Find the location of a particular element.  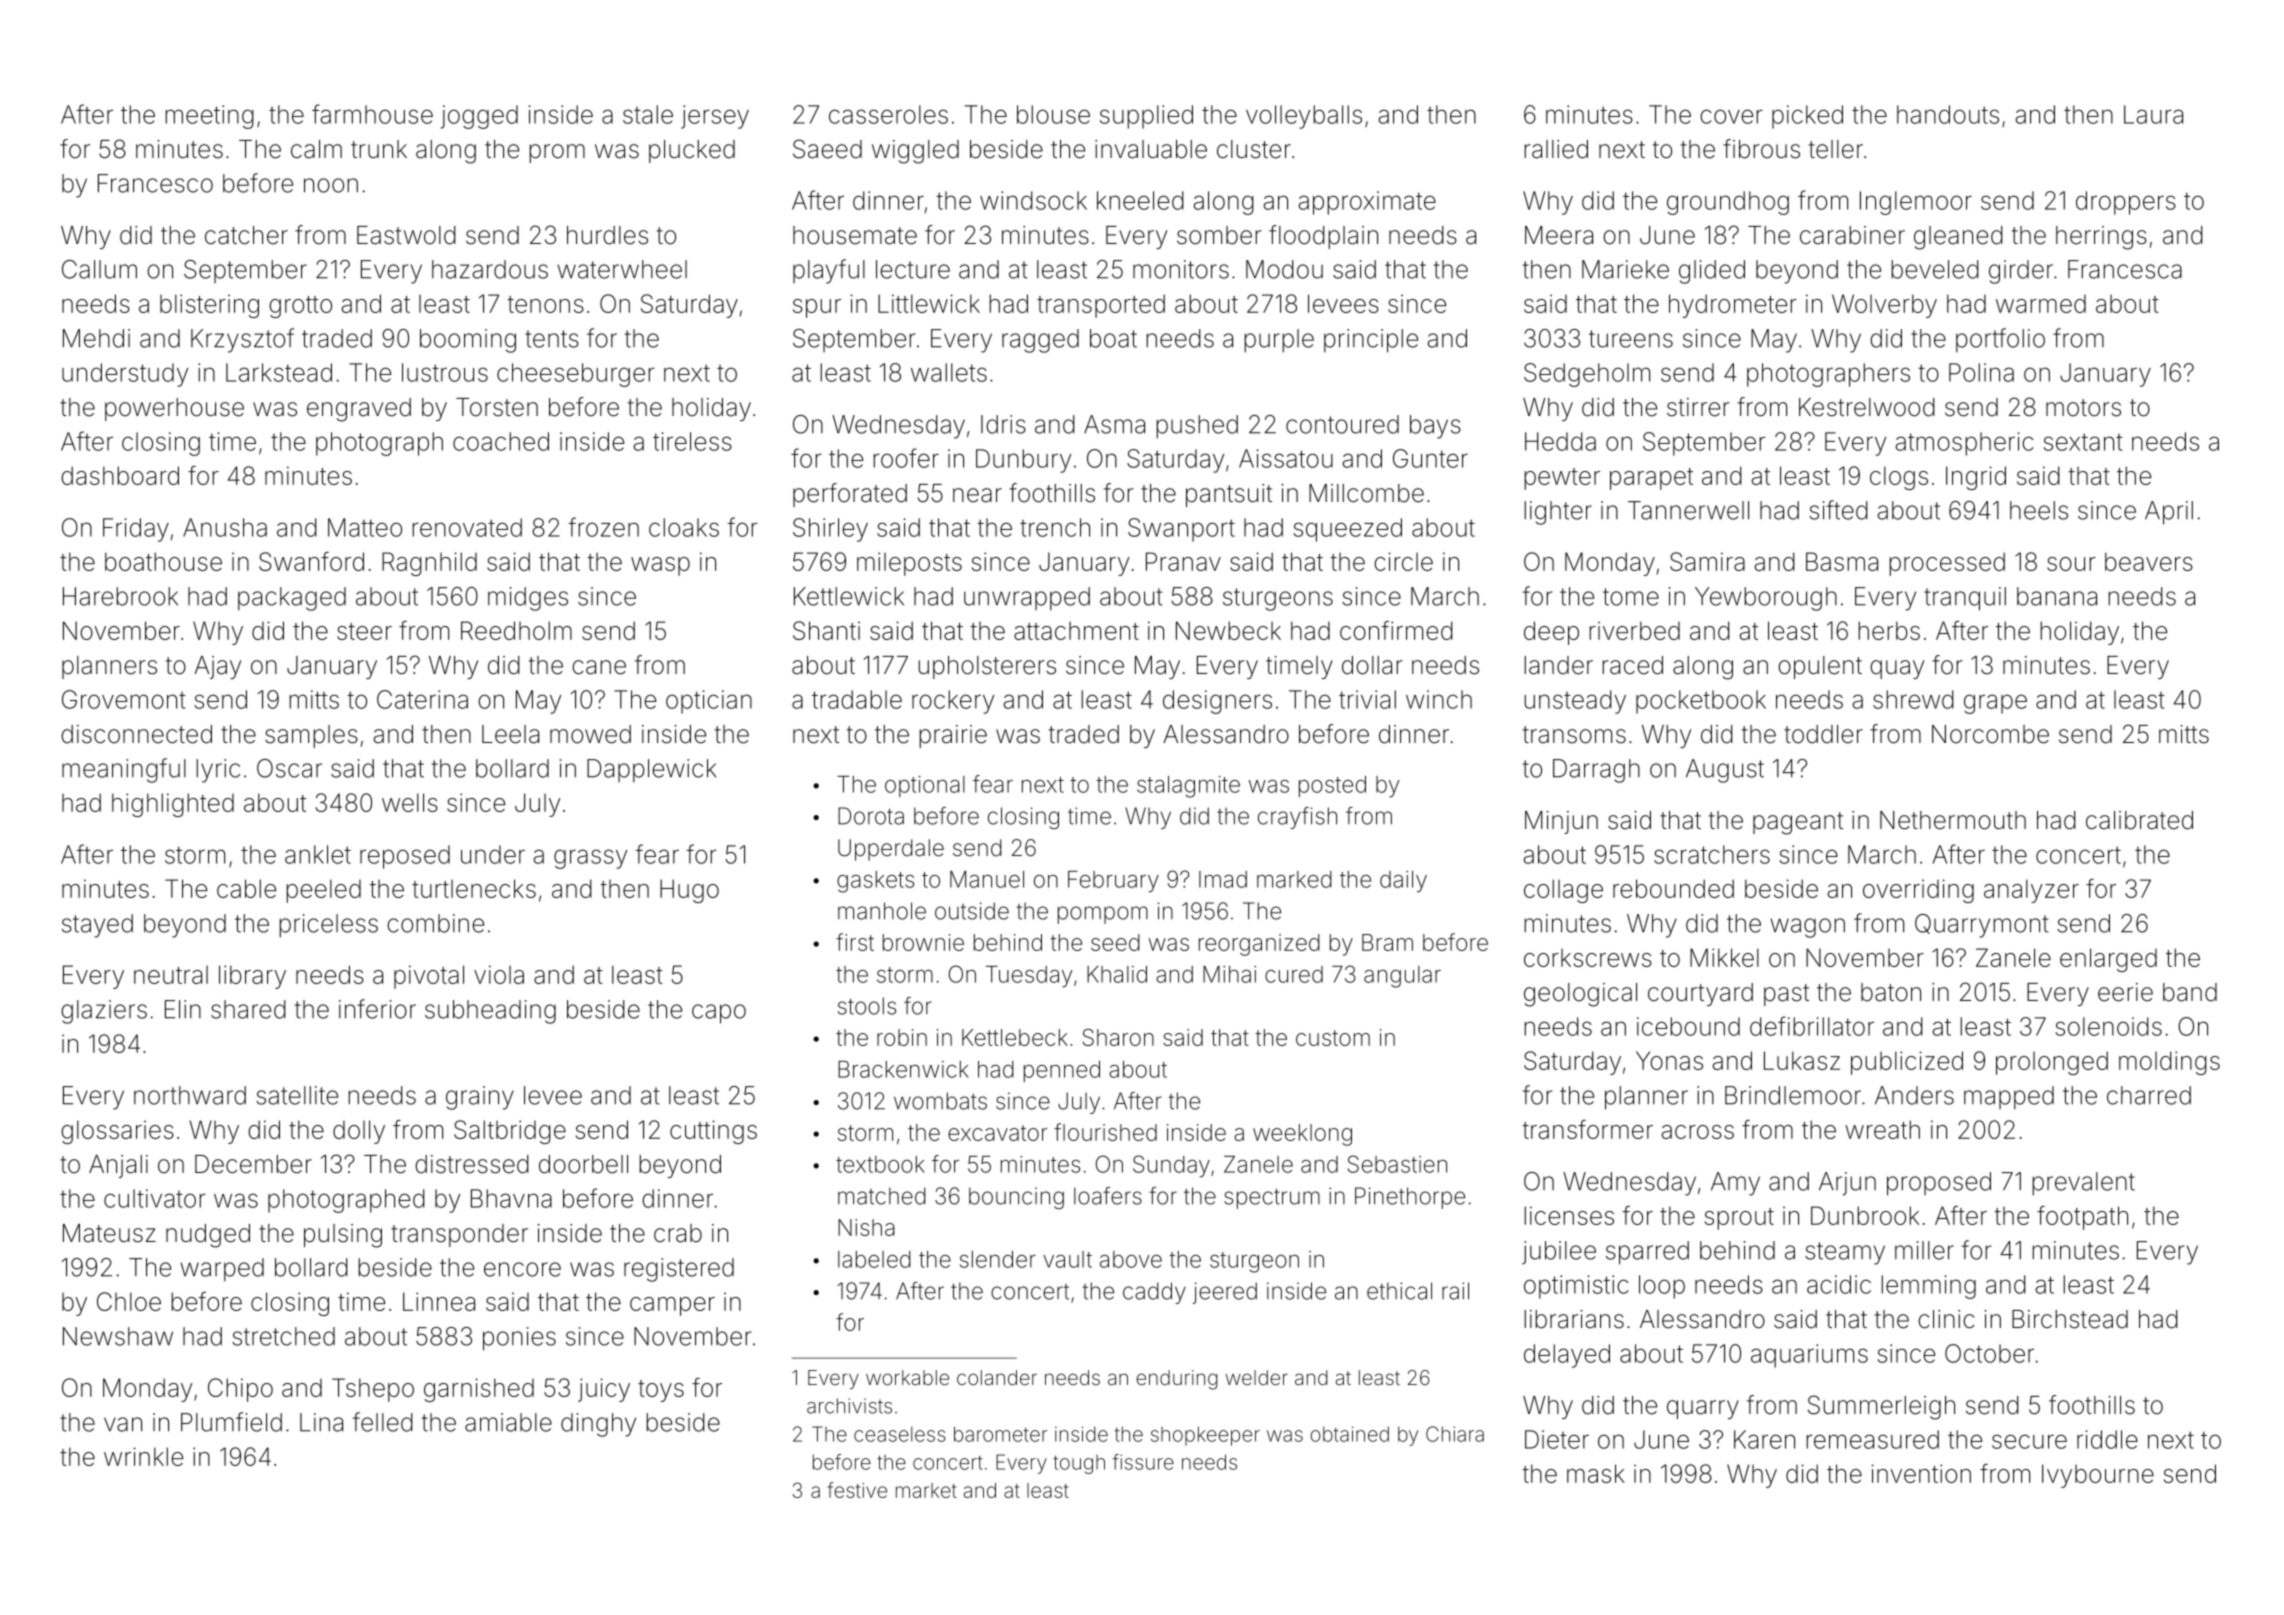

workable is located at coordinates (907, 1377).
